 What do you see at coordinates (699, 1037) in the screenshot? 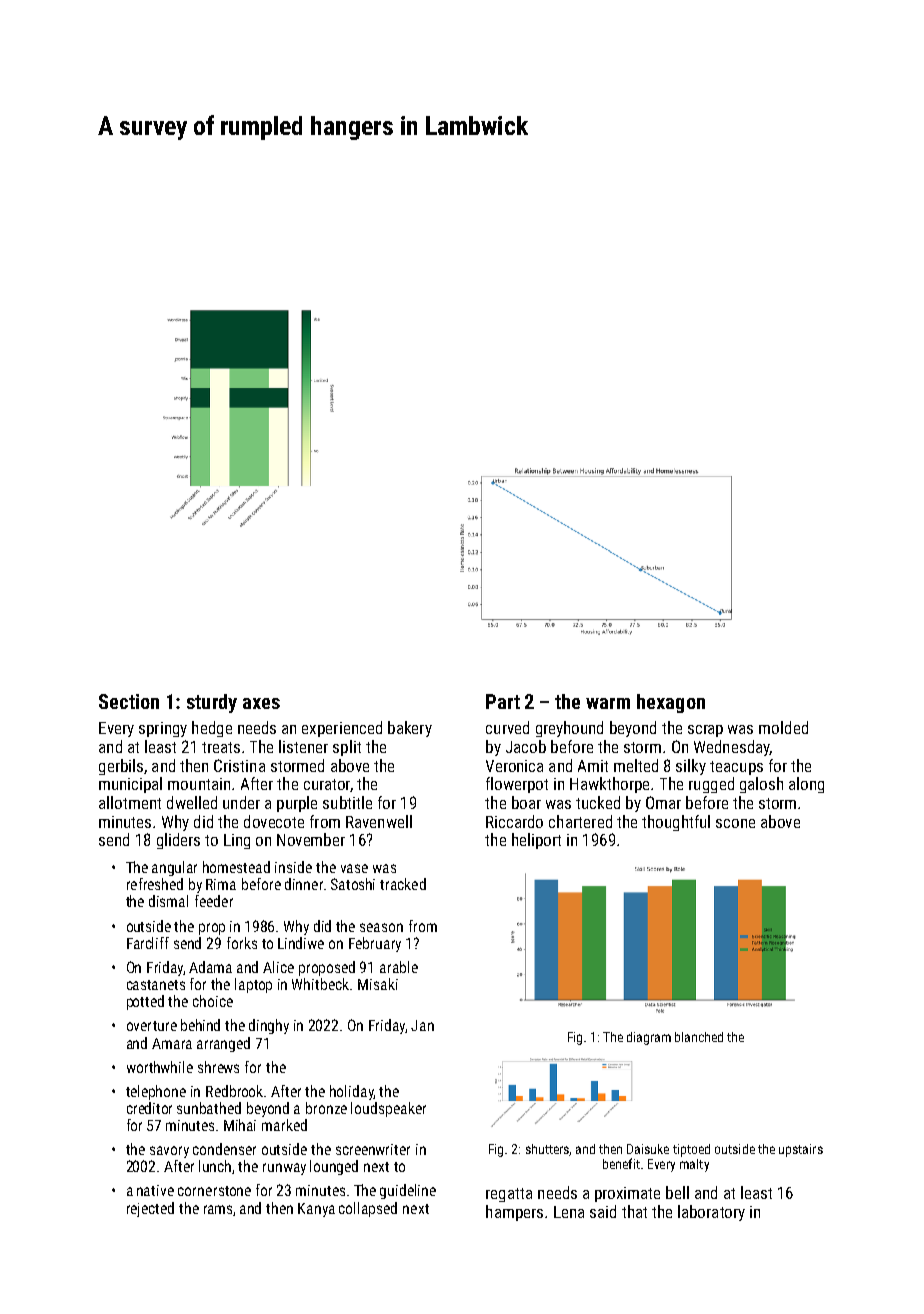
I see `blanched` at bounding box center [699, 1037].
